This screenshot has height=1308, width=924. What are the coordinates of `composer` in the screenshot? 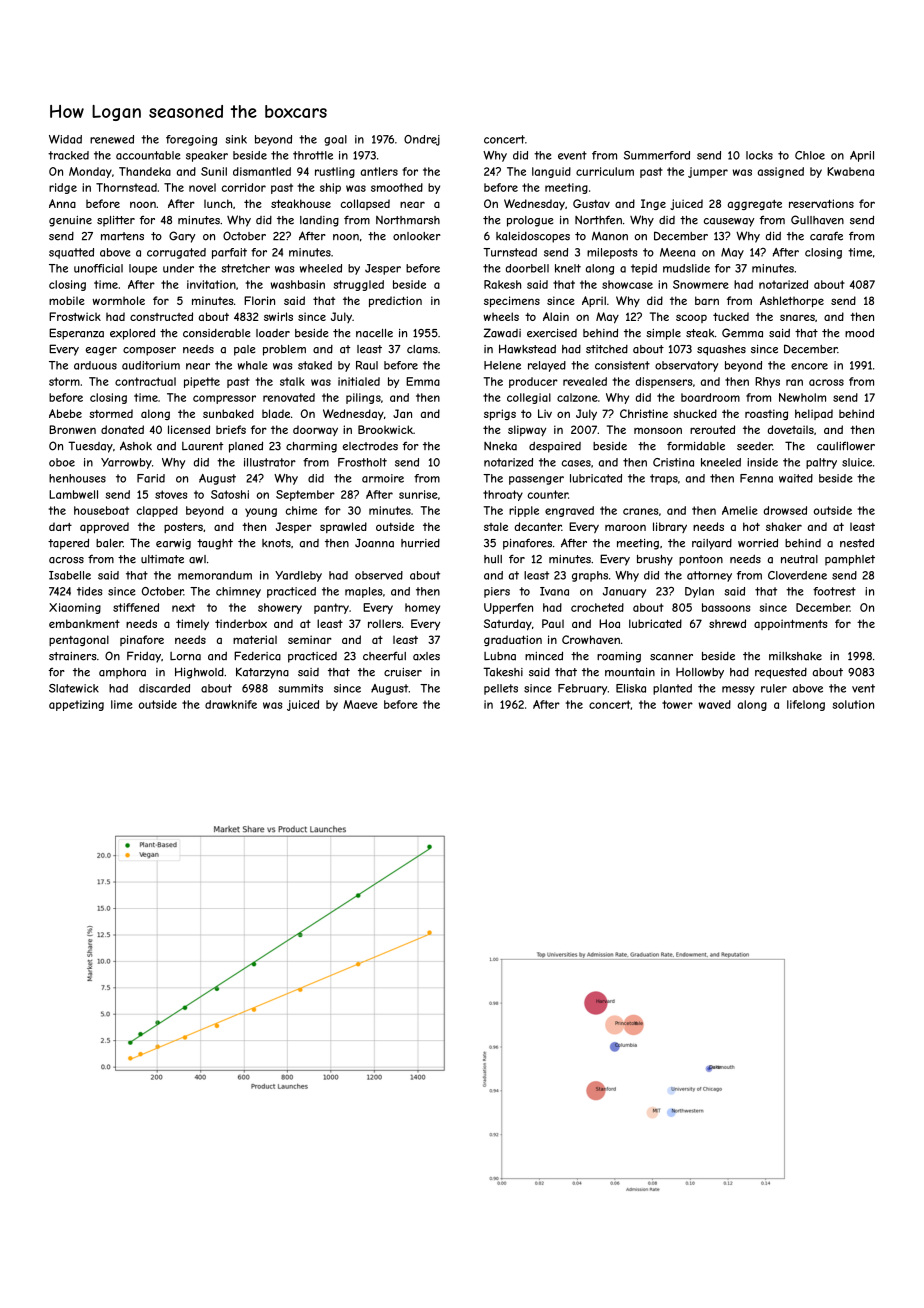 It's located at (149, 351).
